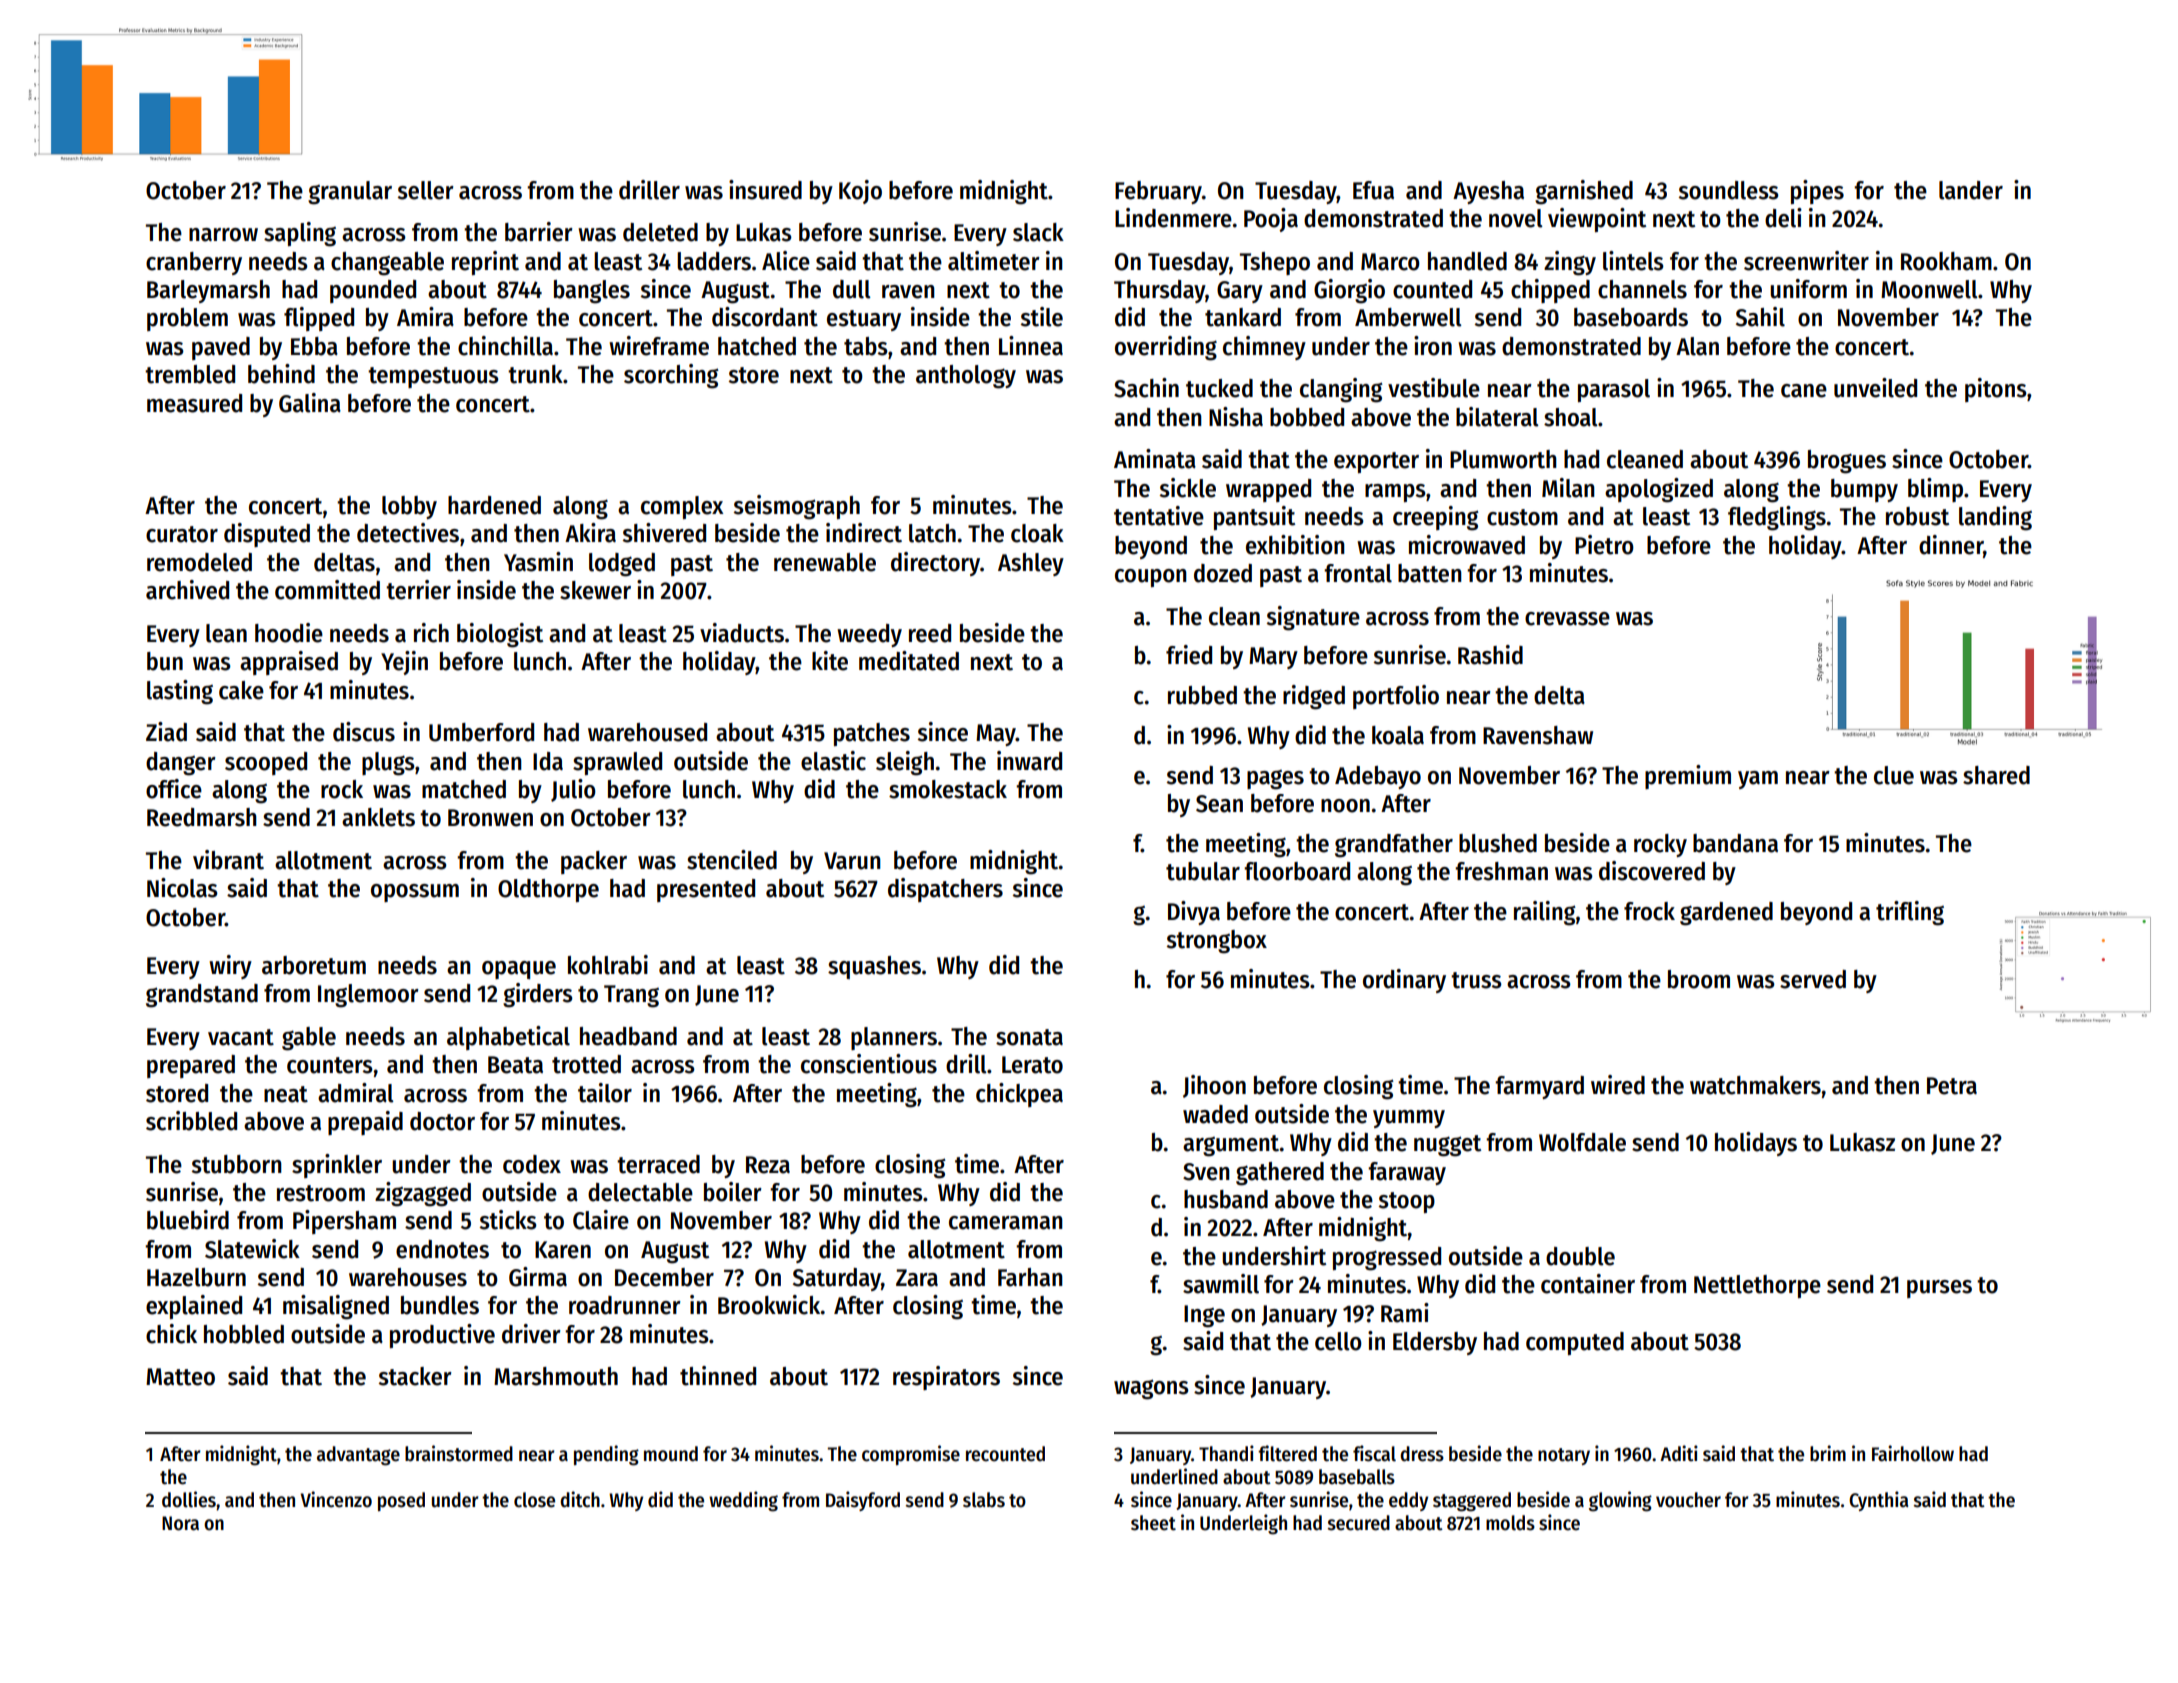  Describe the element at coordinates (194, 263) in the image. I see `cranberry` at that location.
